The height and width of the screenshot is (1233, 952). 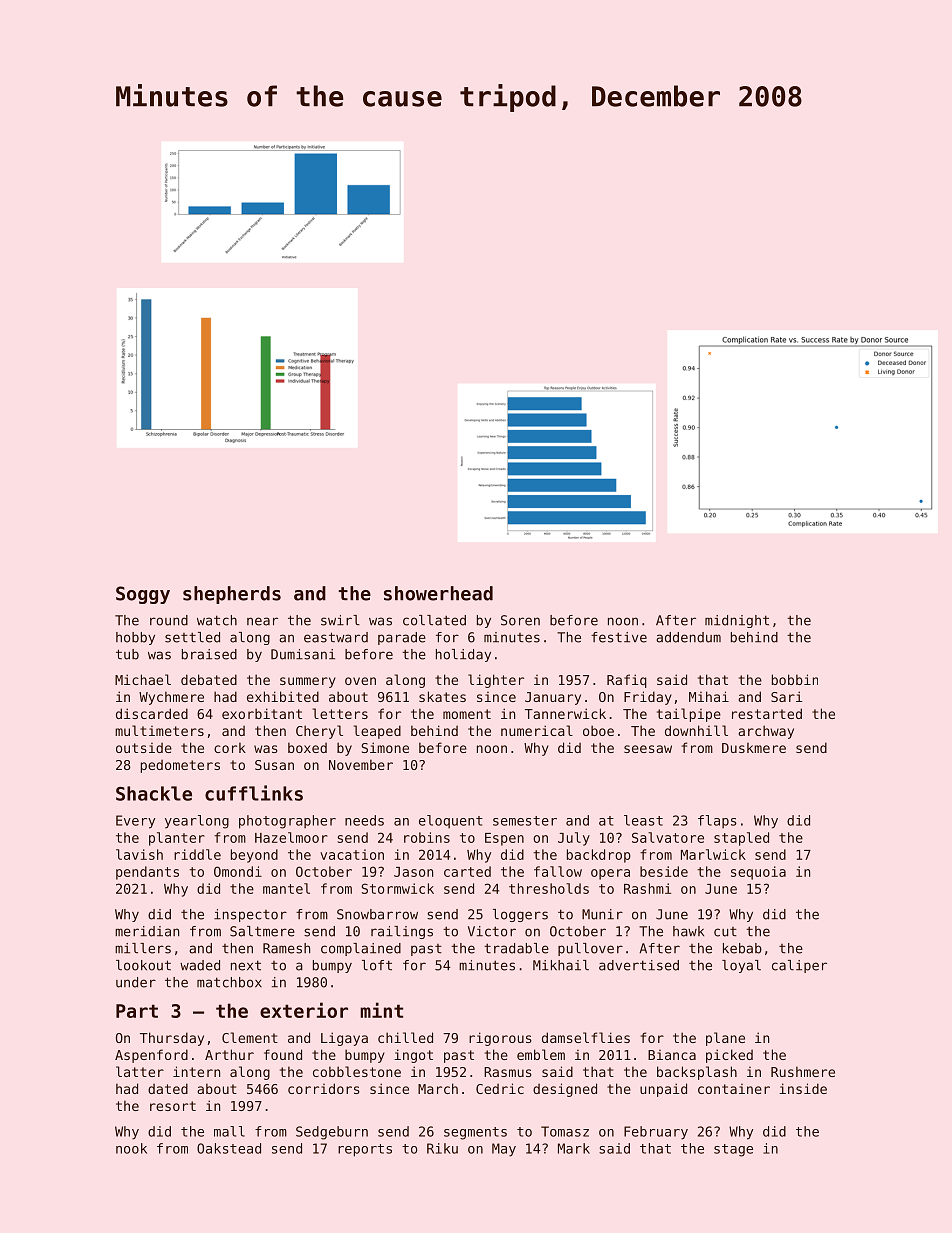 What do you see at coordinates (688, 637) in the screenshot?
I see `addendum` at bounding box center [688, 637].
